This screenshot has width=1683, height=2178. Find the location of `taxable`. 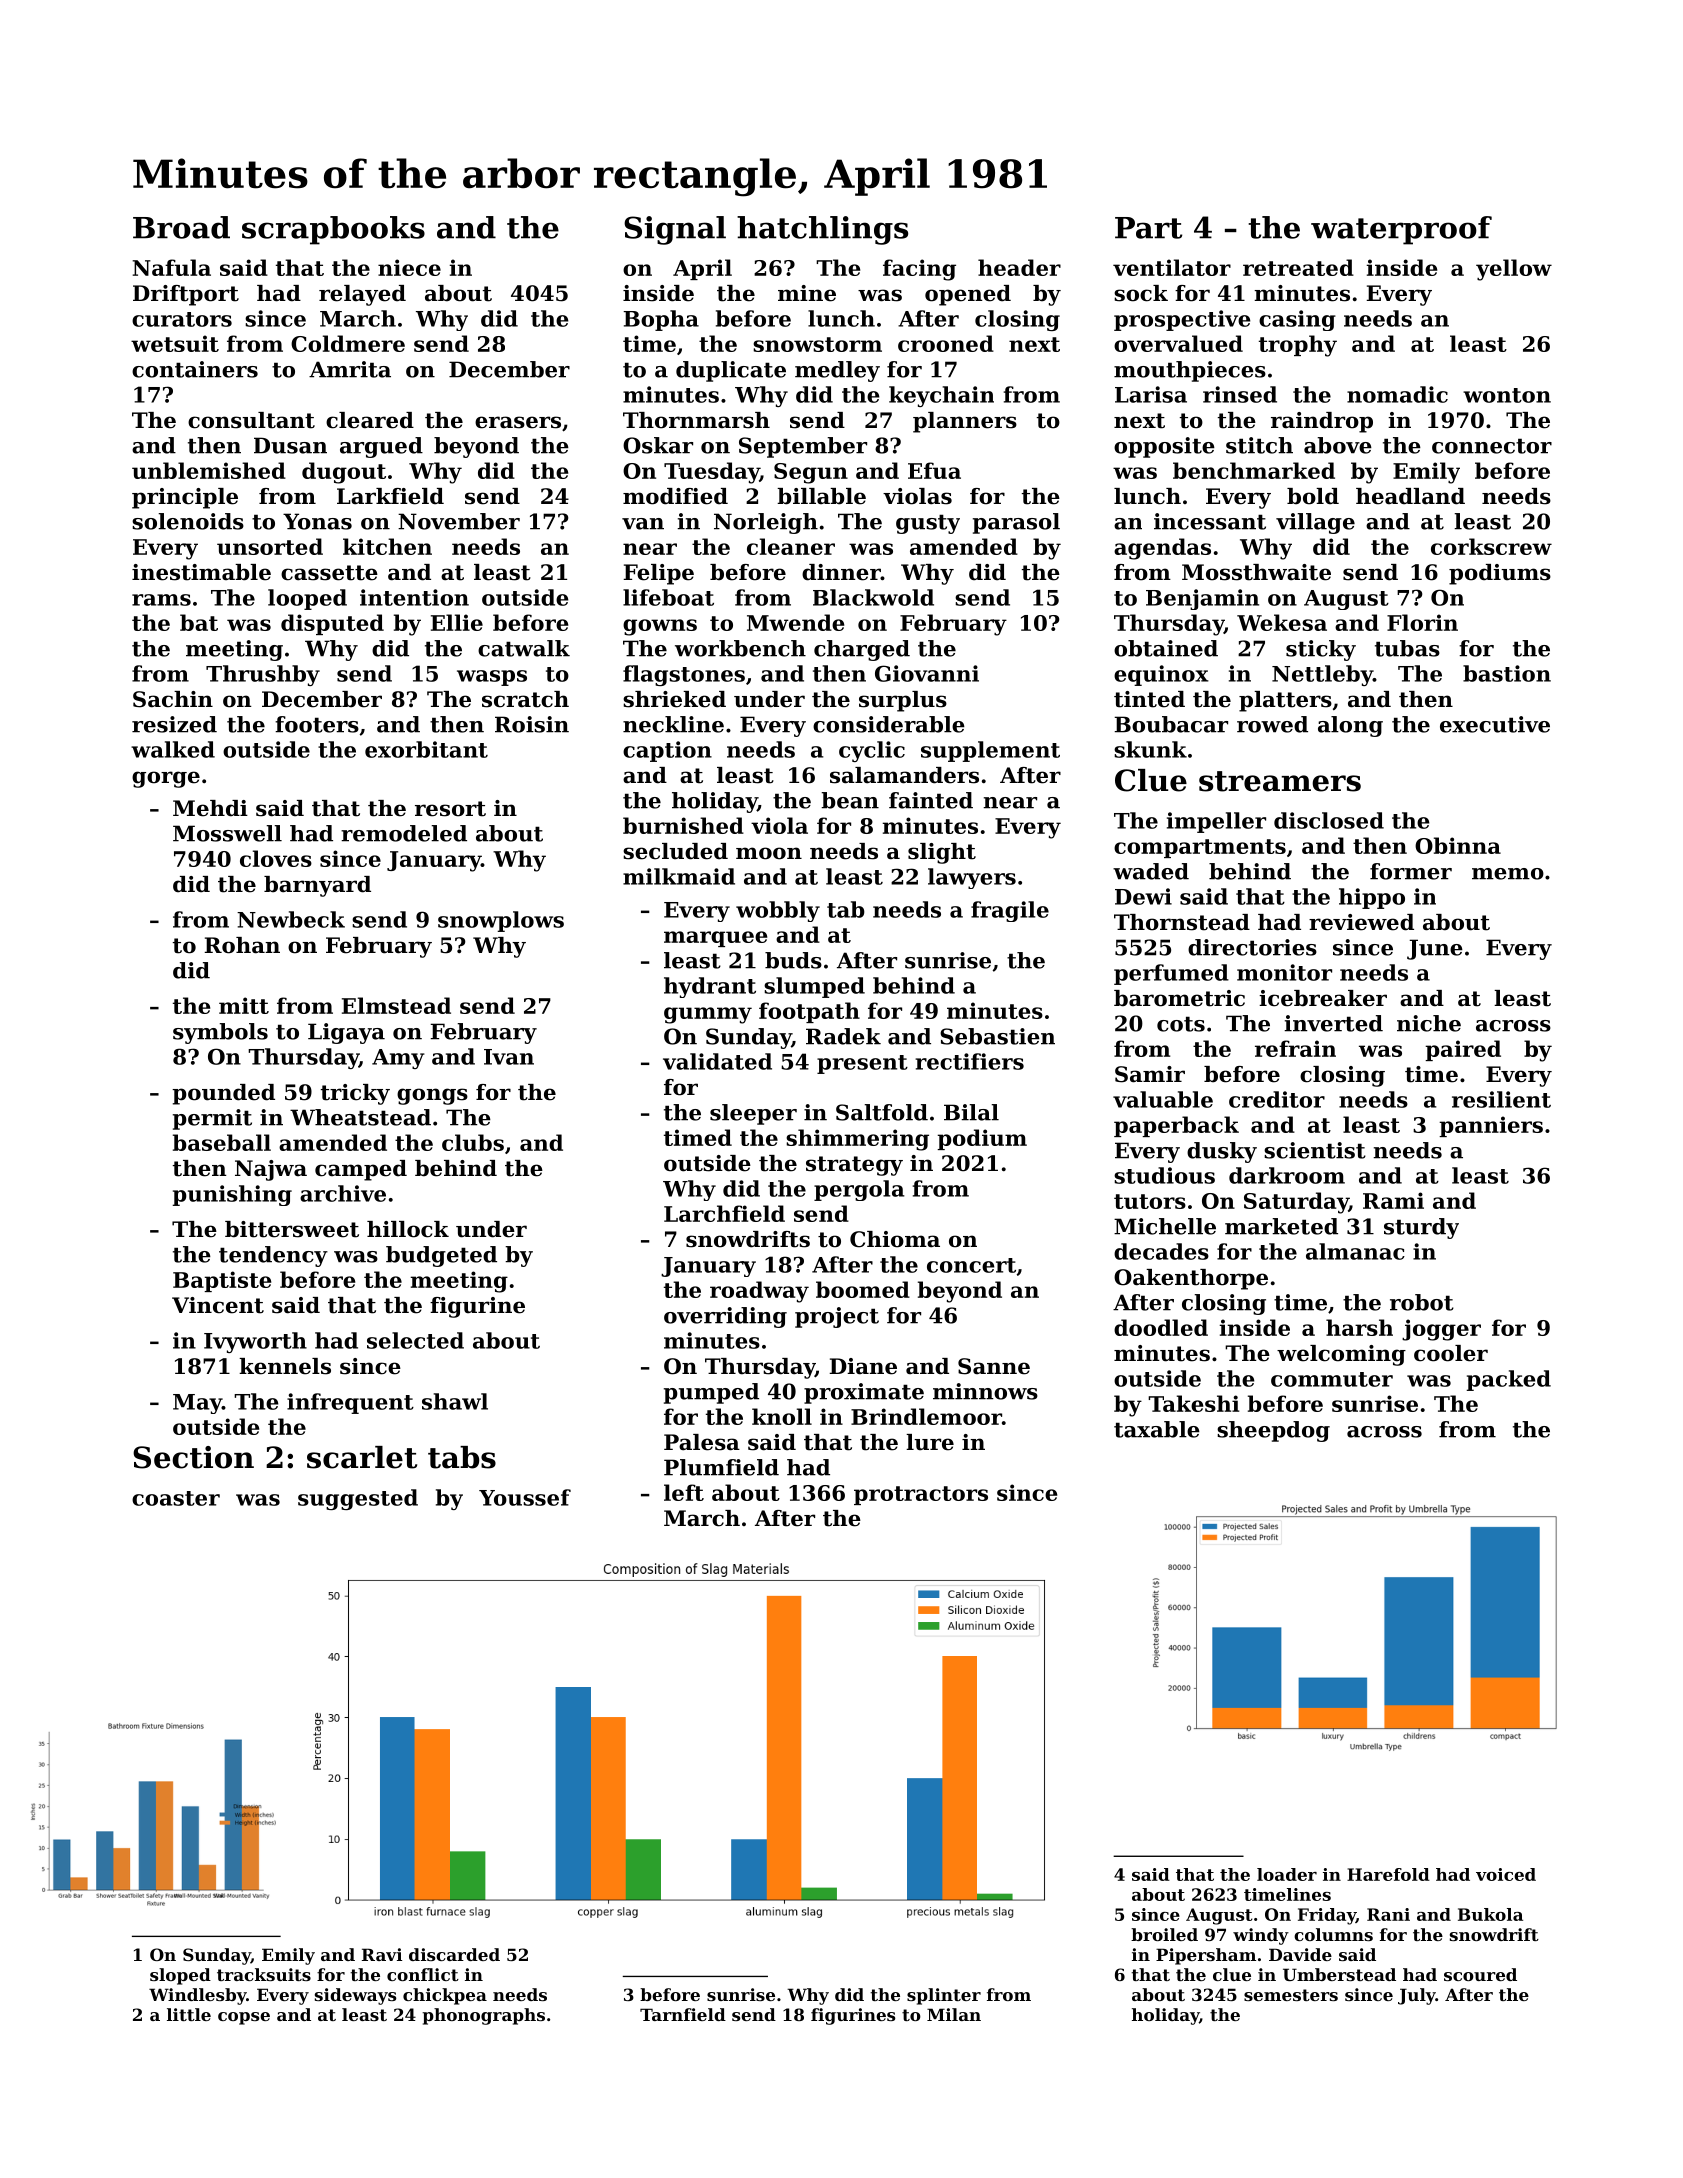

taxable is located at coordinates (1157, 1429).
